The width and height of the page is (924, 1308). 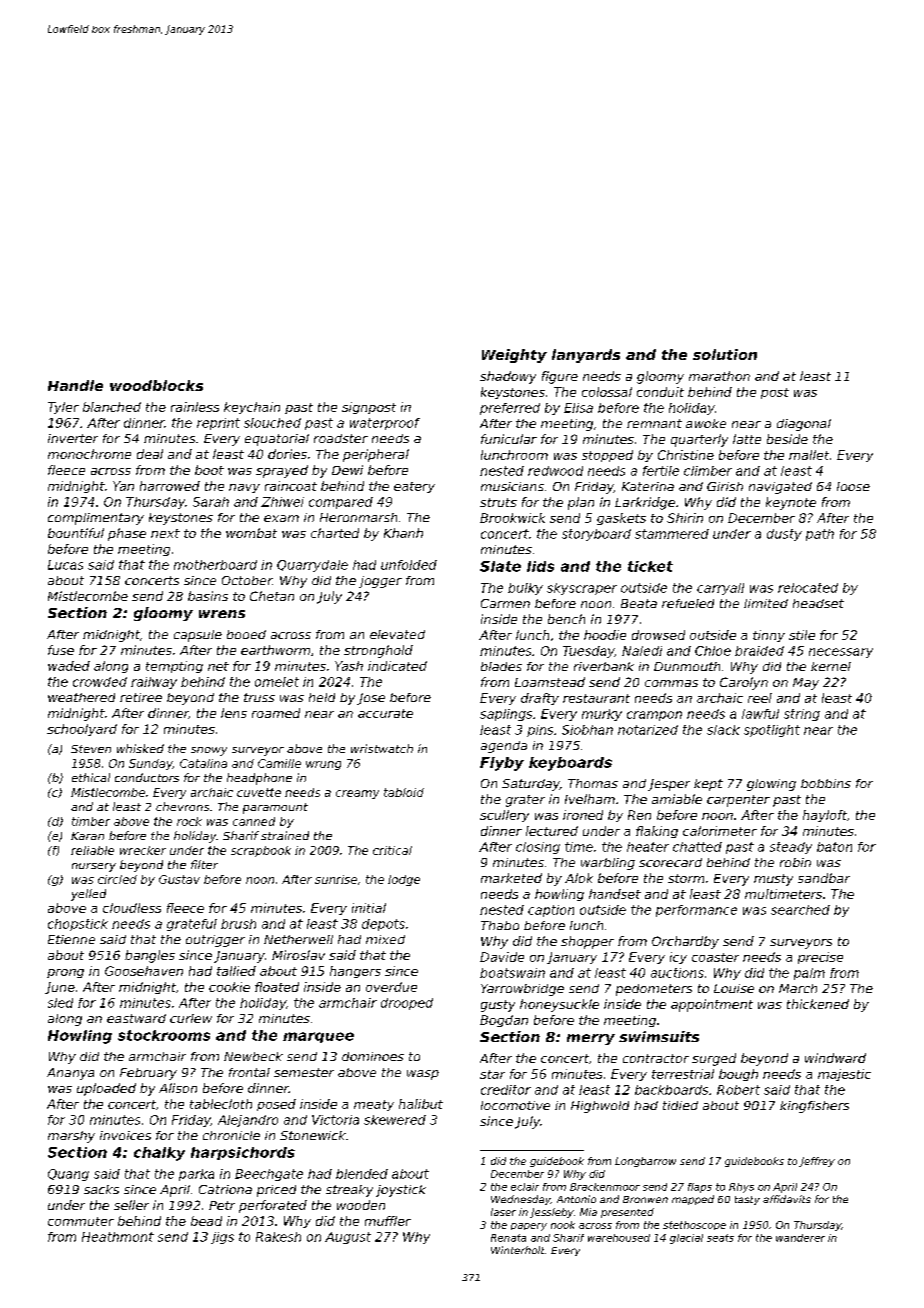 What do you see at coordinates (725, 354) in the page?
I see `solution` at bounding box center [725, 354].
